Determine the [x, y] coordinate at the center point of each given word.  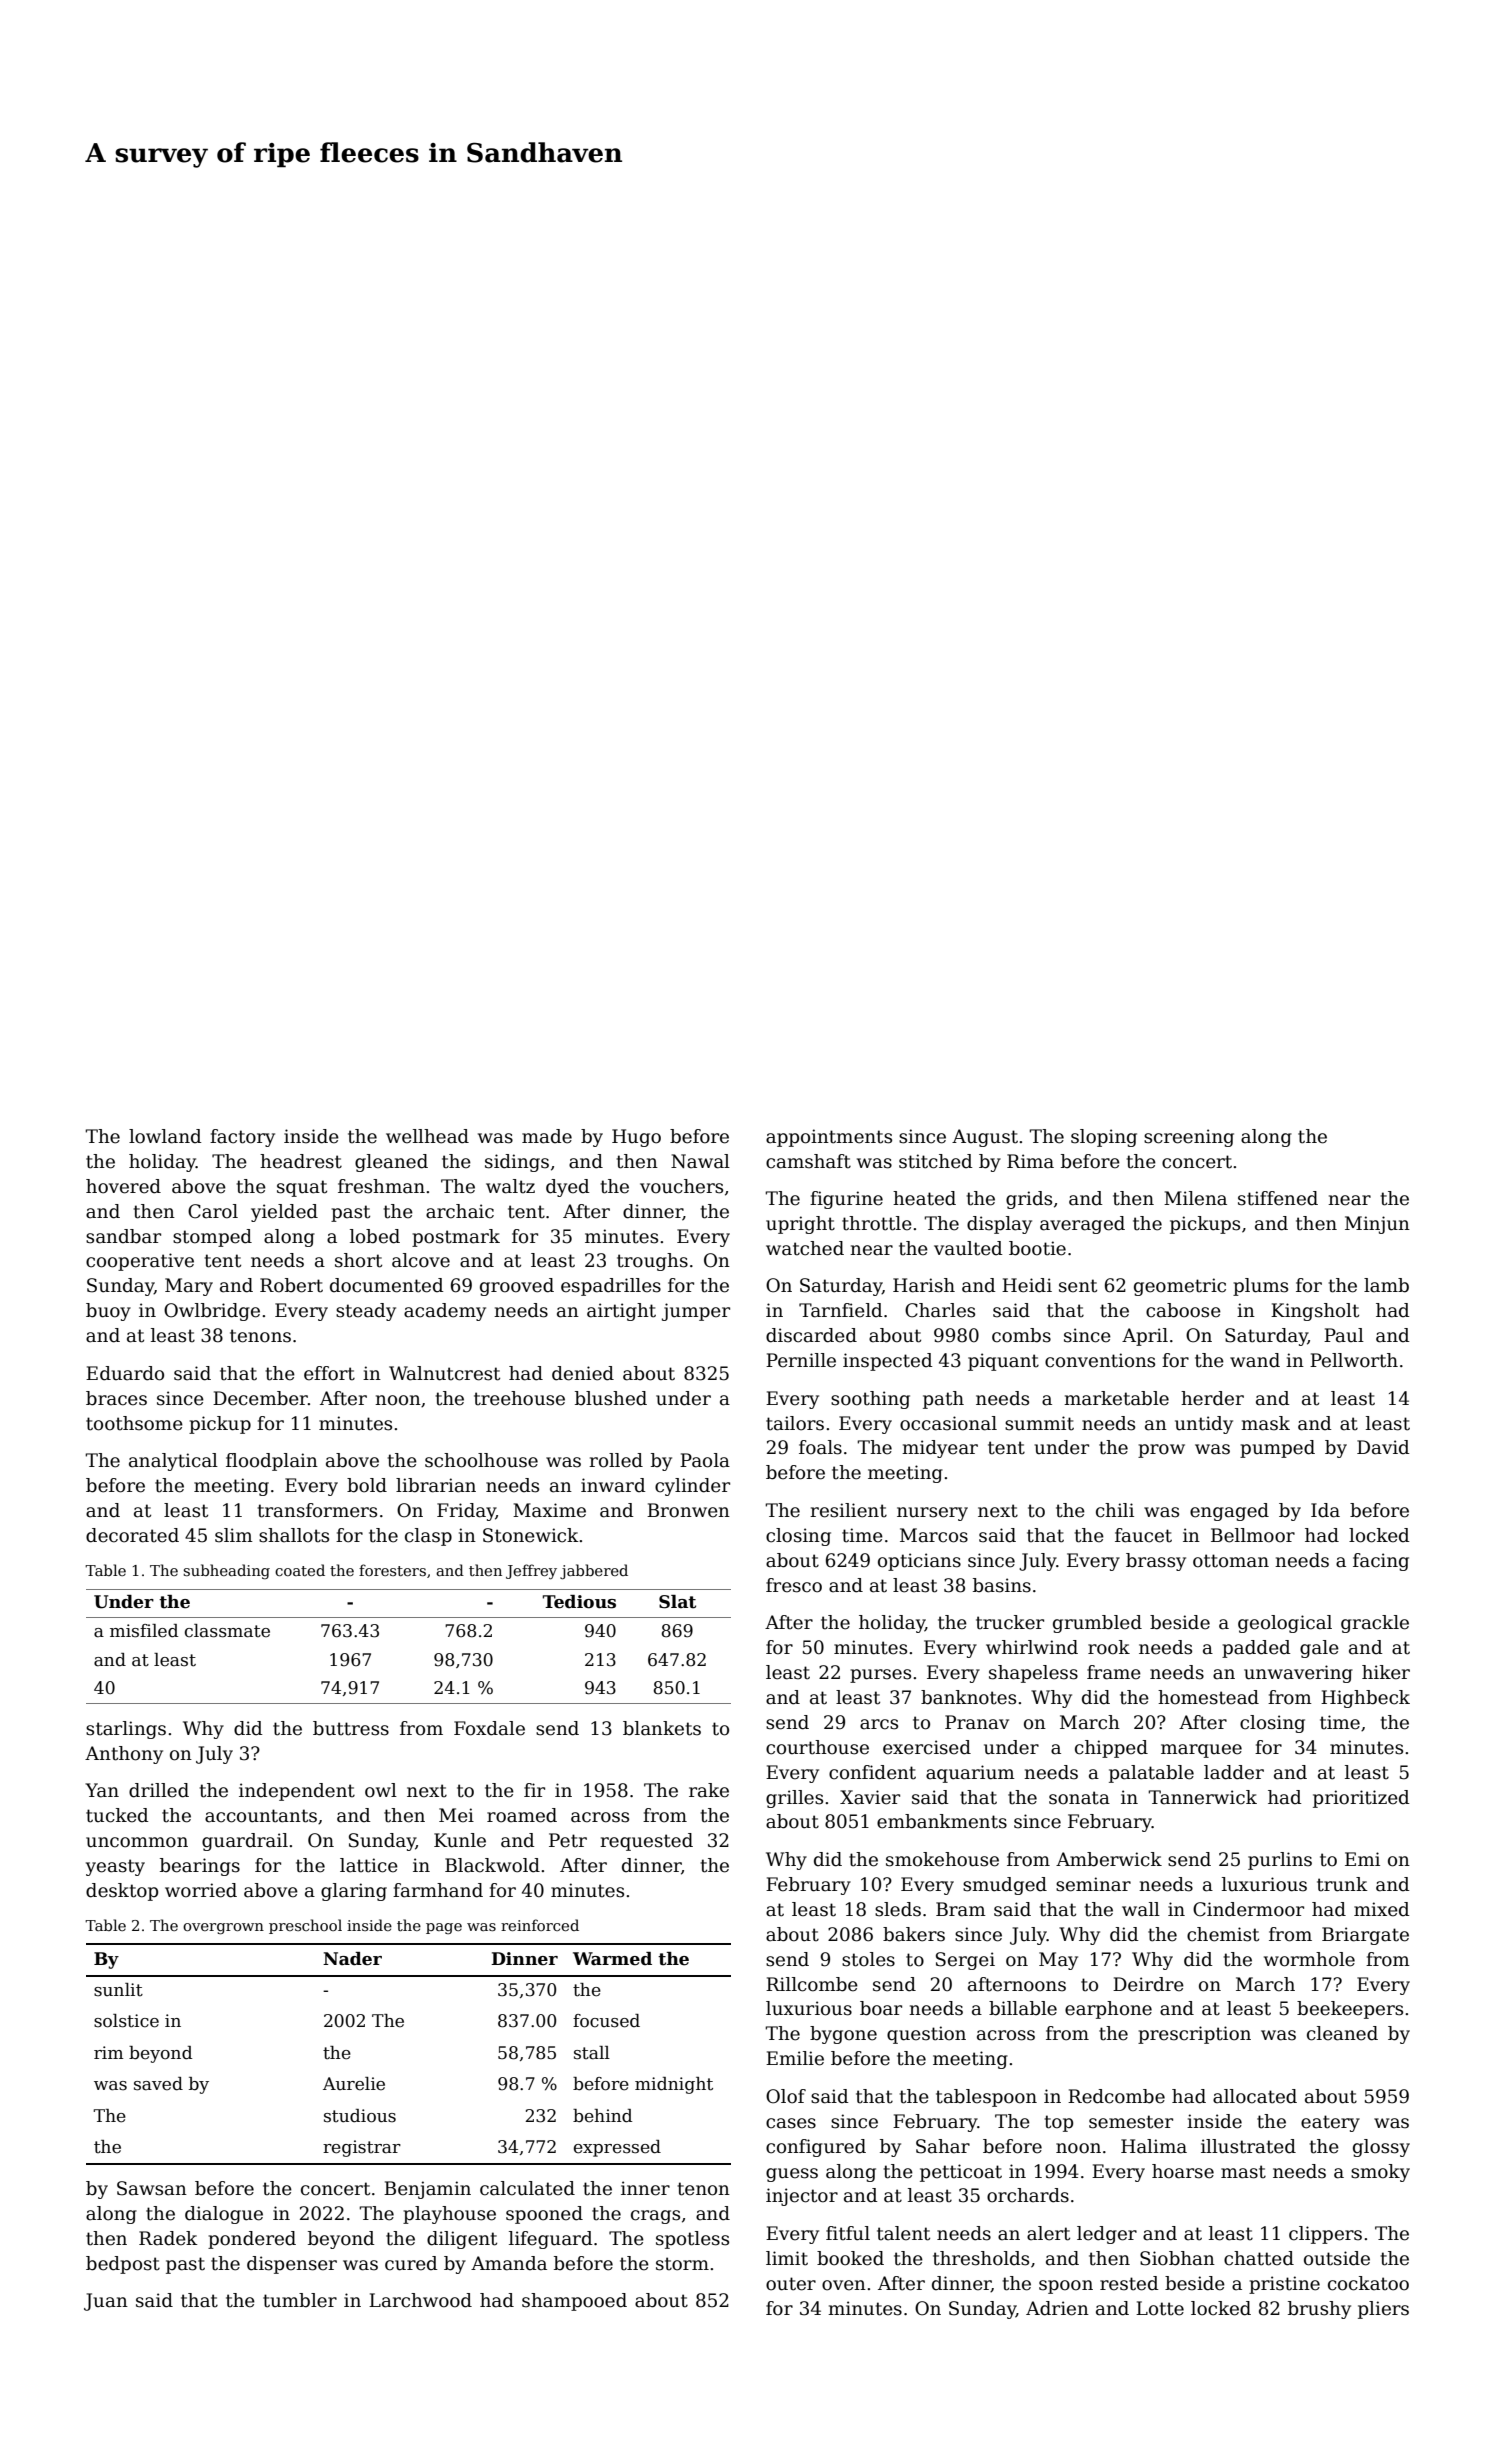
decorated [132, 1535]
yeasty [115, 1867]
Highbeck [1365, 1699]
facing [1381, 1562]
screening [1189, 1138]
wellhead [427, 1136]
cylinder [692, 1487]
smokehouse [942, 1859]
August [985, 1138]
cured [411, 2263]
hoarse [1183, 2171]
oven [844, 2285]
